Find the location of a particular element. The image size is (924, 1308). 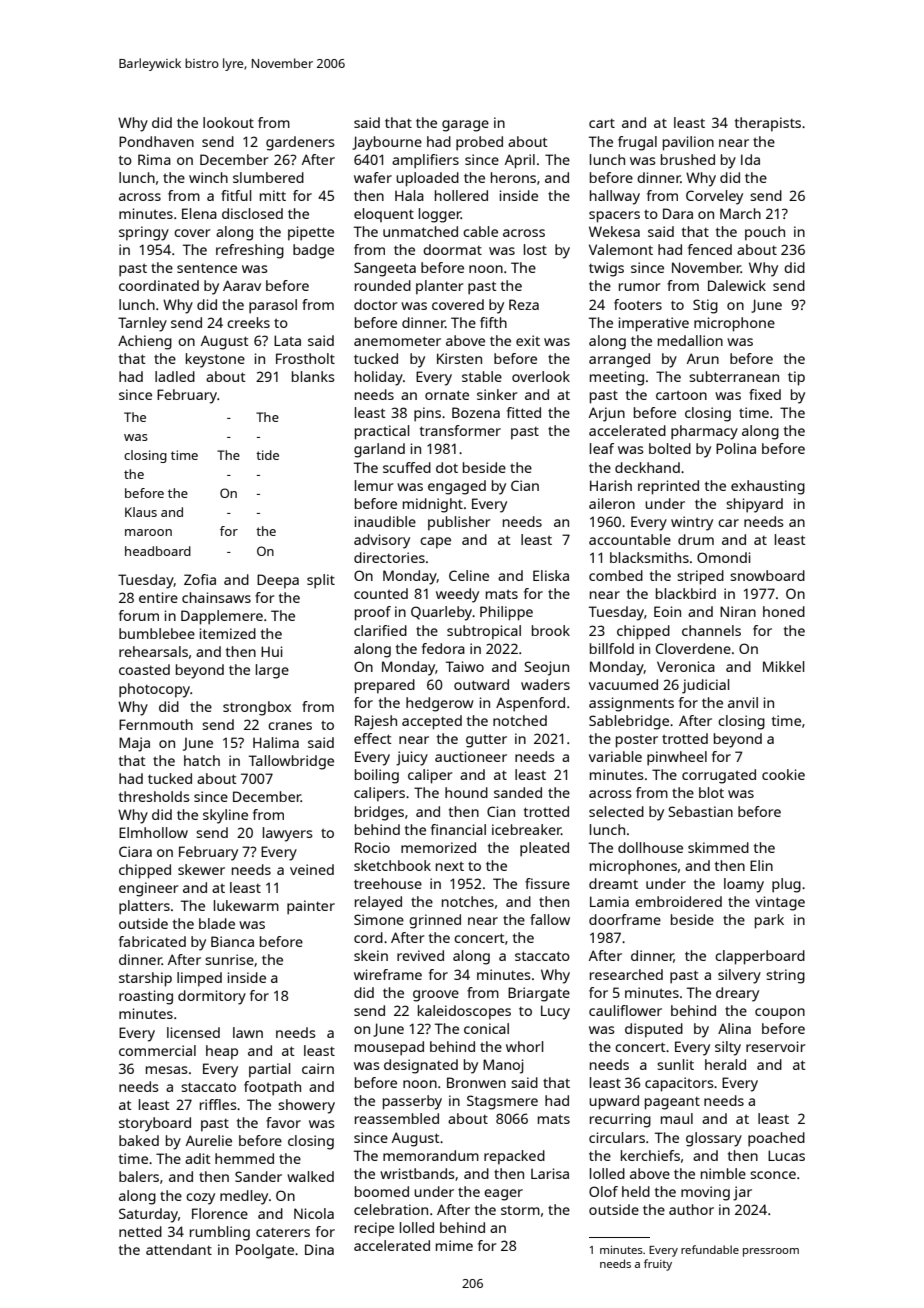

fruity is located at coordinates (658, 1265).
